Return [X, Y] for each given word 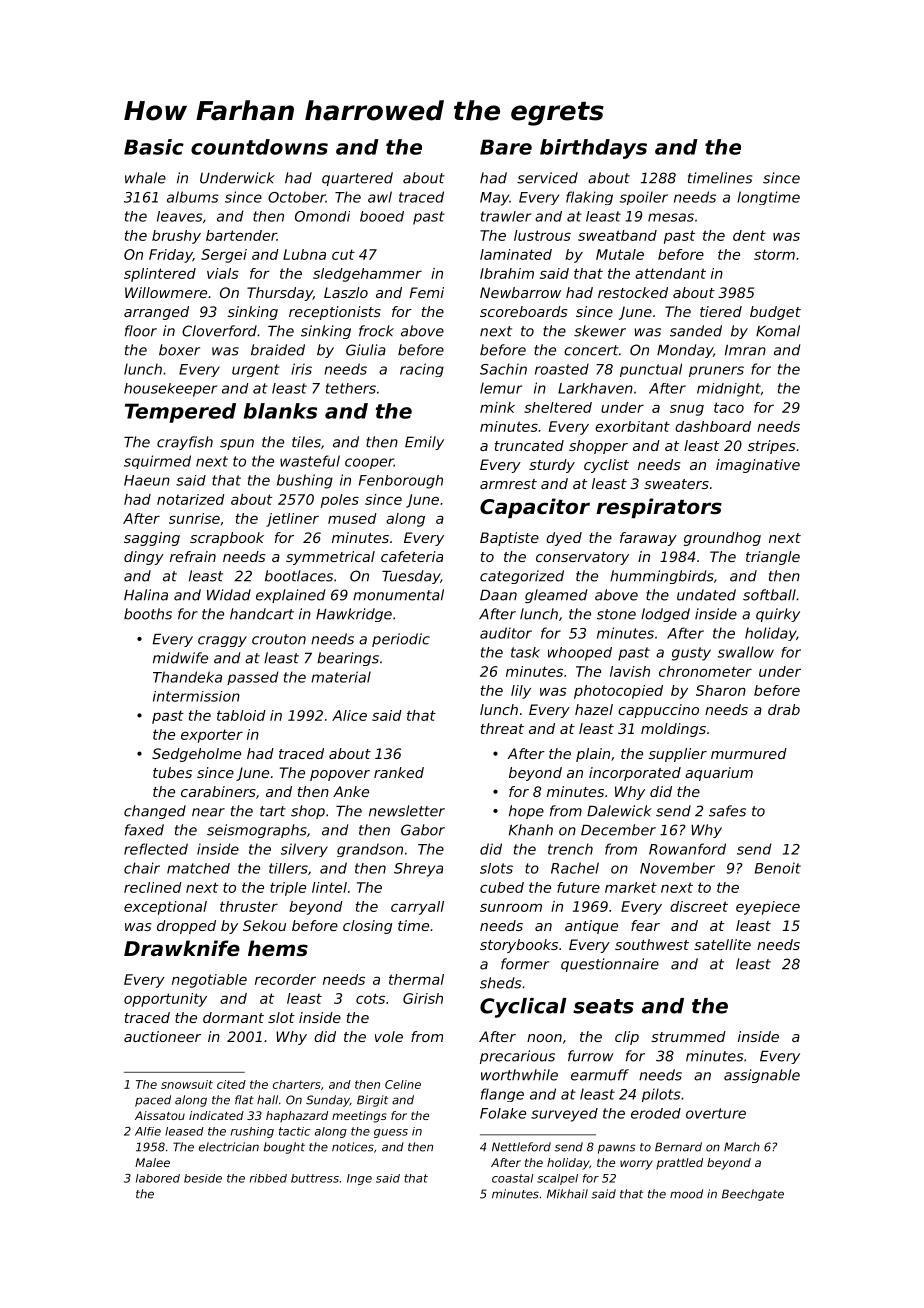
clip [627, 1038]
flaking [589, 198]
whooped [580, 654]
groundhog [722, 539]
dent [749, 235]
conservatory [582, 558]
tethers [351, 388]
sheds [500, 983]
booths [148, 614]
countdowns [259, 147]
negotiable [209, 981]
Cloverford [219, 331]
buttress [315, 1178]
